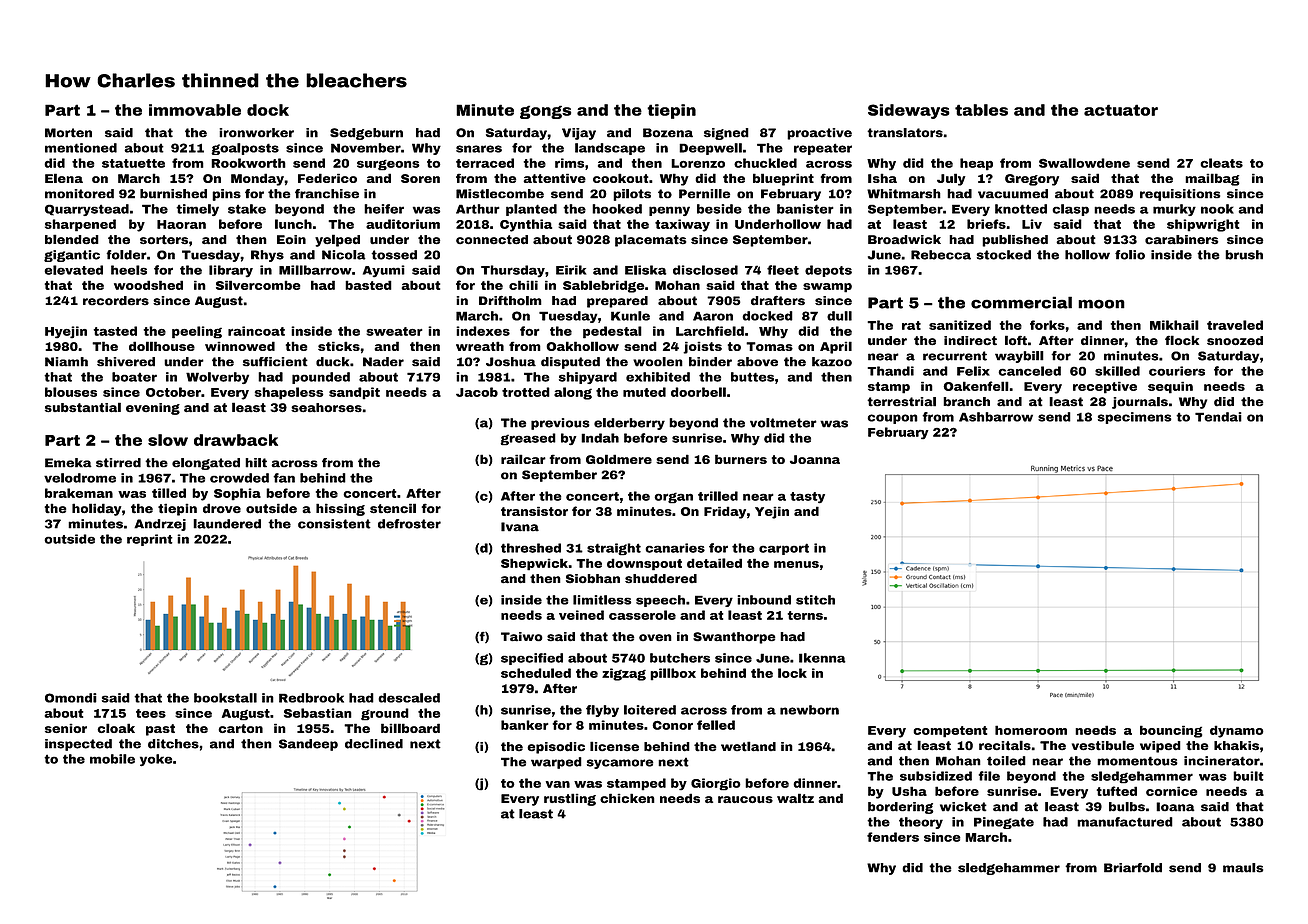 This document has width=1308, height=924. What do you see at coordinates (236, 440) in the document?
I see `drawback` at bounding box center [236, 440].
